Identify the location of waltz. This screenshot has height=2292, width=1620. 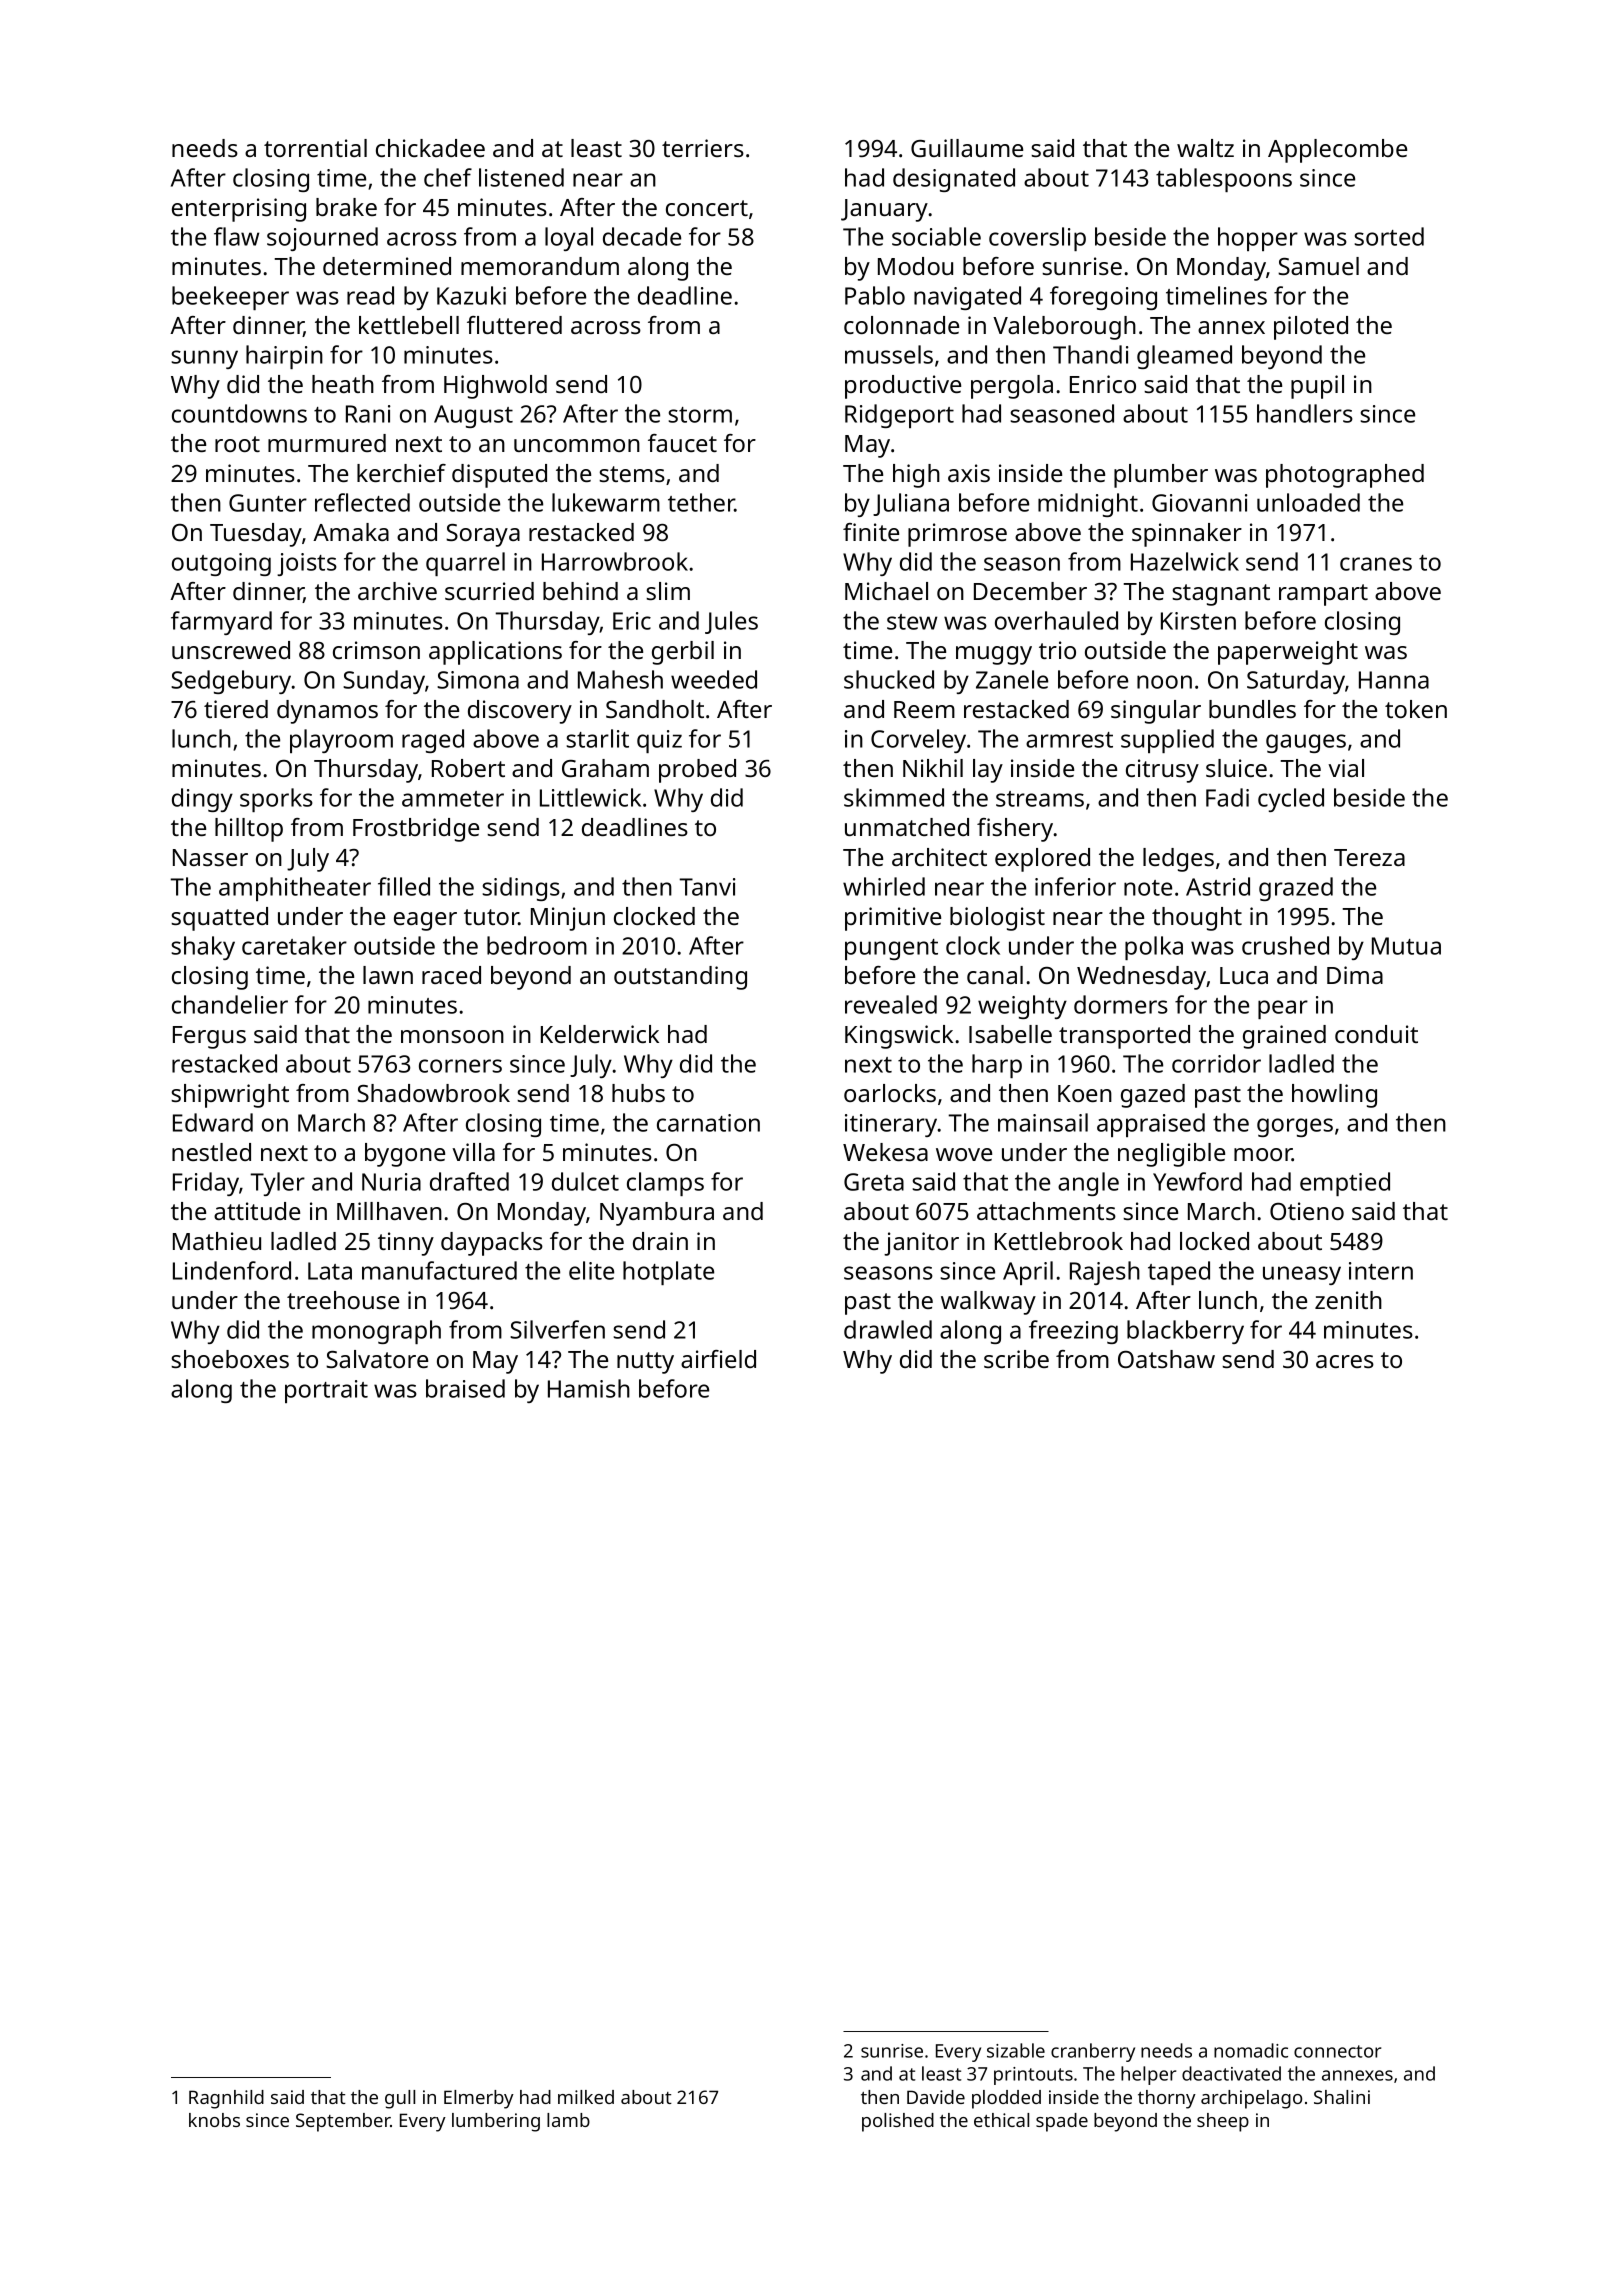
(1205, 148).
